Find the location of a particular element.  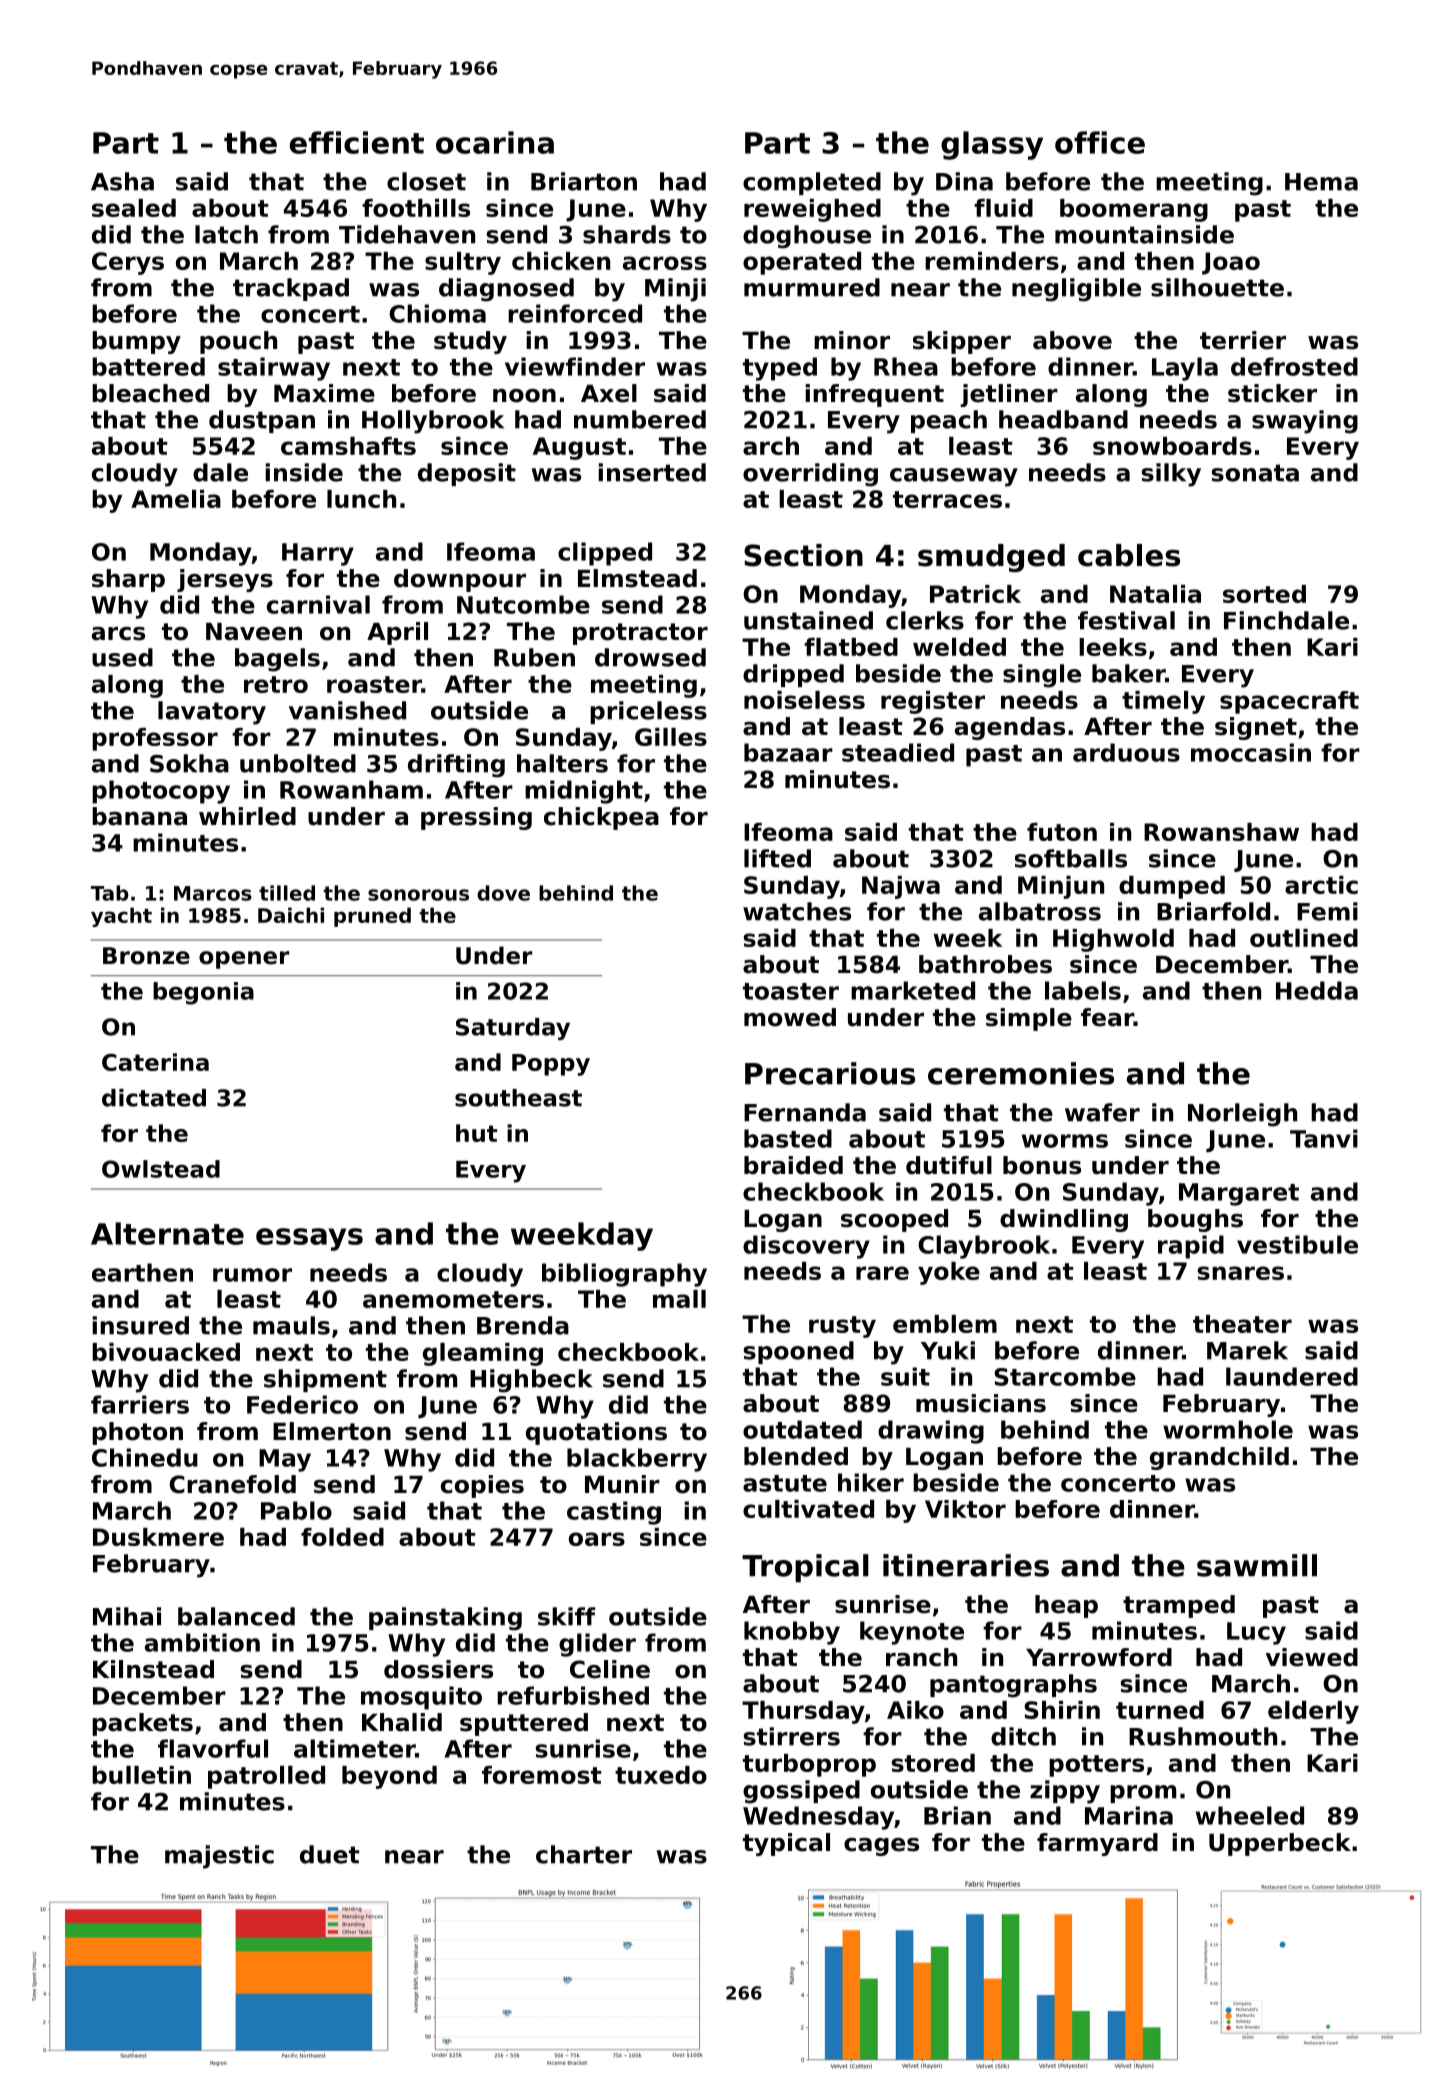

photon is located at coordinates (137, 1433).
